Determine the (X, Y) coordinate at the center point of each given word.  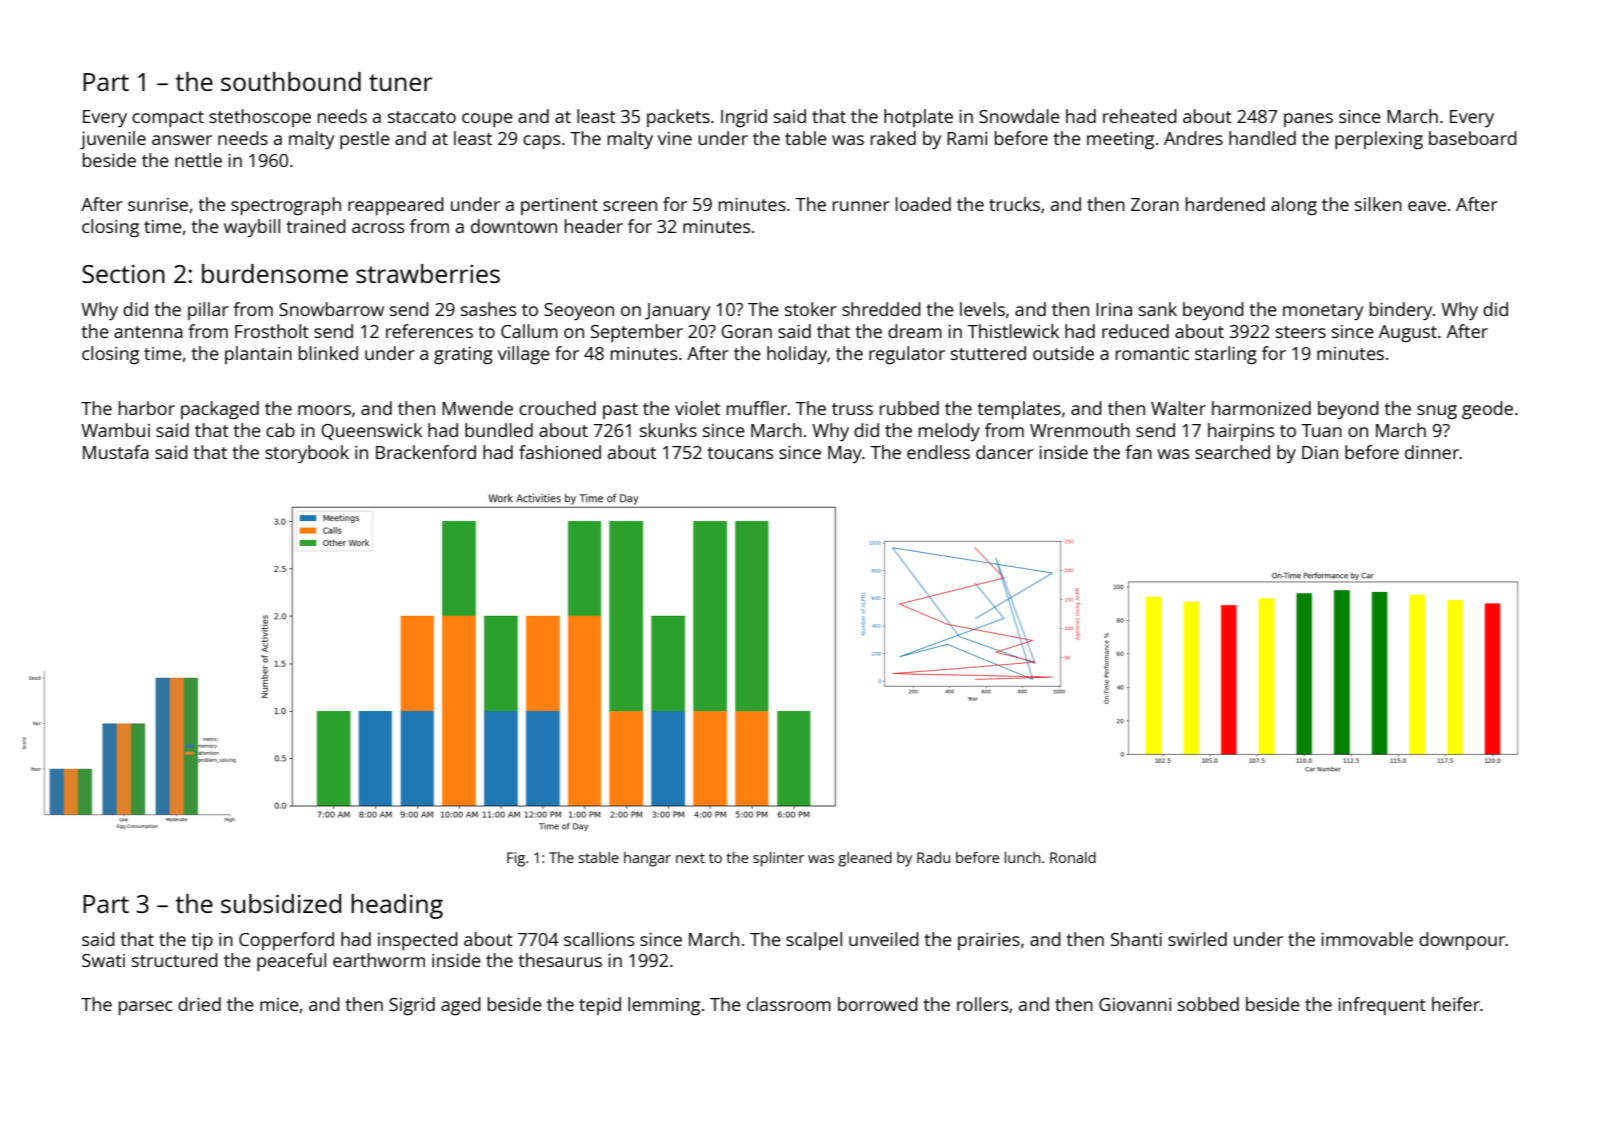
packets (678, 118)
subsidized (281, 903)
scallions (599, 939)
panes (1308, 120)
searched (1232, 452)
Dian (1320, 452)
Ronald (1073, 857)
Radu (933, 857)
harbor (147, 408)
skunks (668, 430)
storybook (307, 454)
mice (279, 1004)
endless (938, 452)
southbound (291, 81)
